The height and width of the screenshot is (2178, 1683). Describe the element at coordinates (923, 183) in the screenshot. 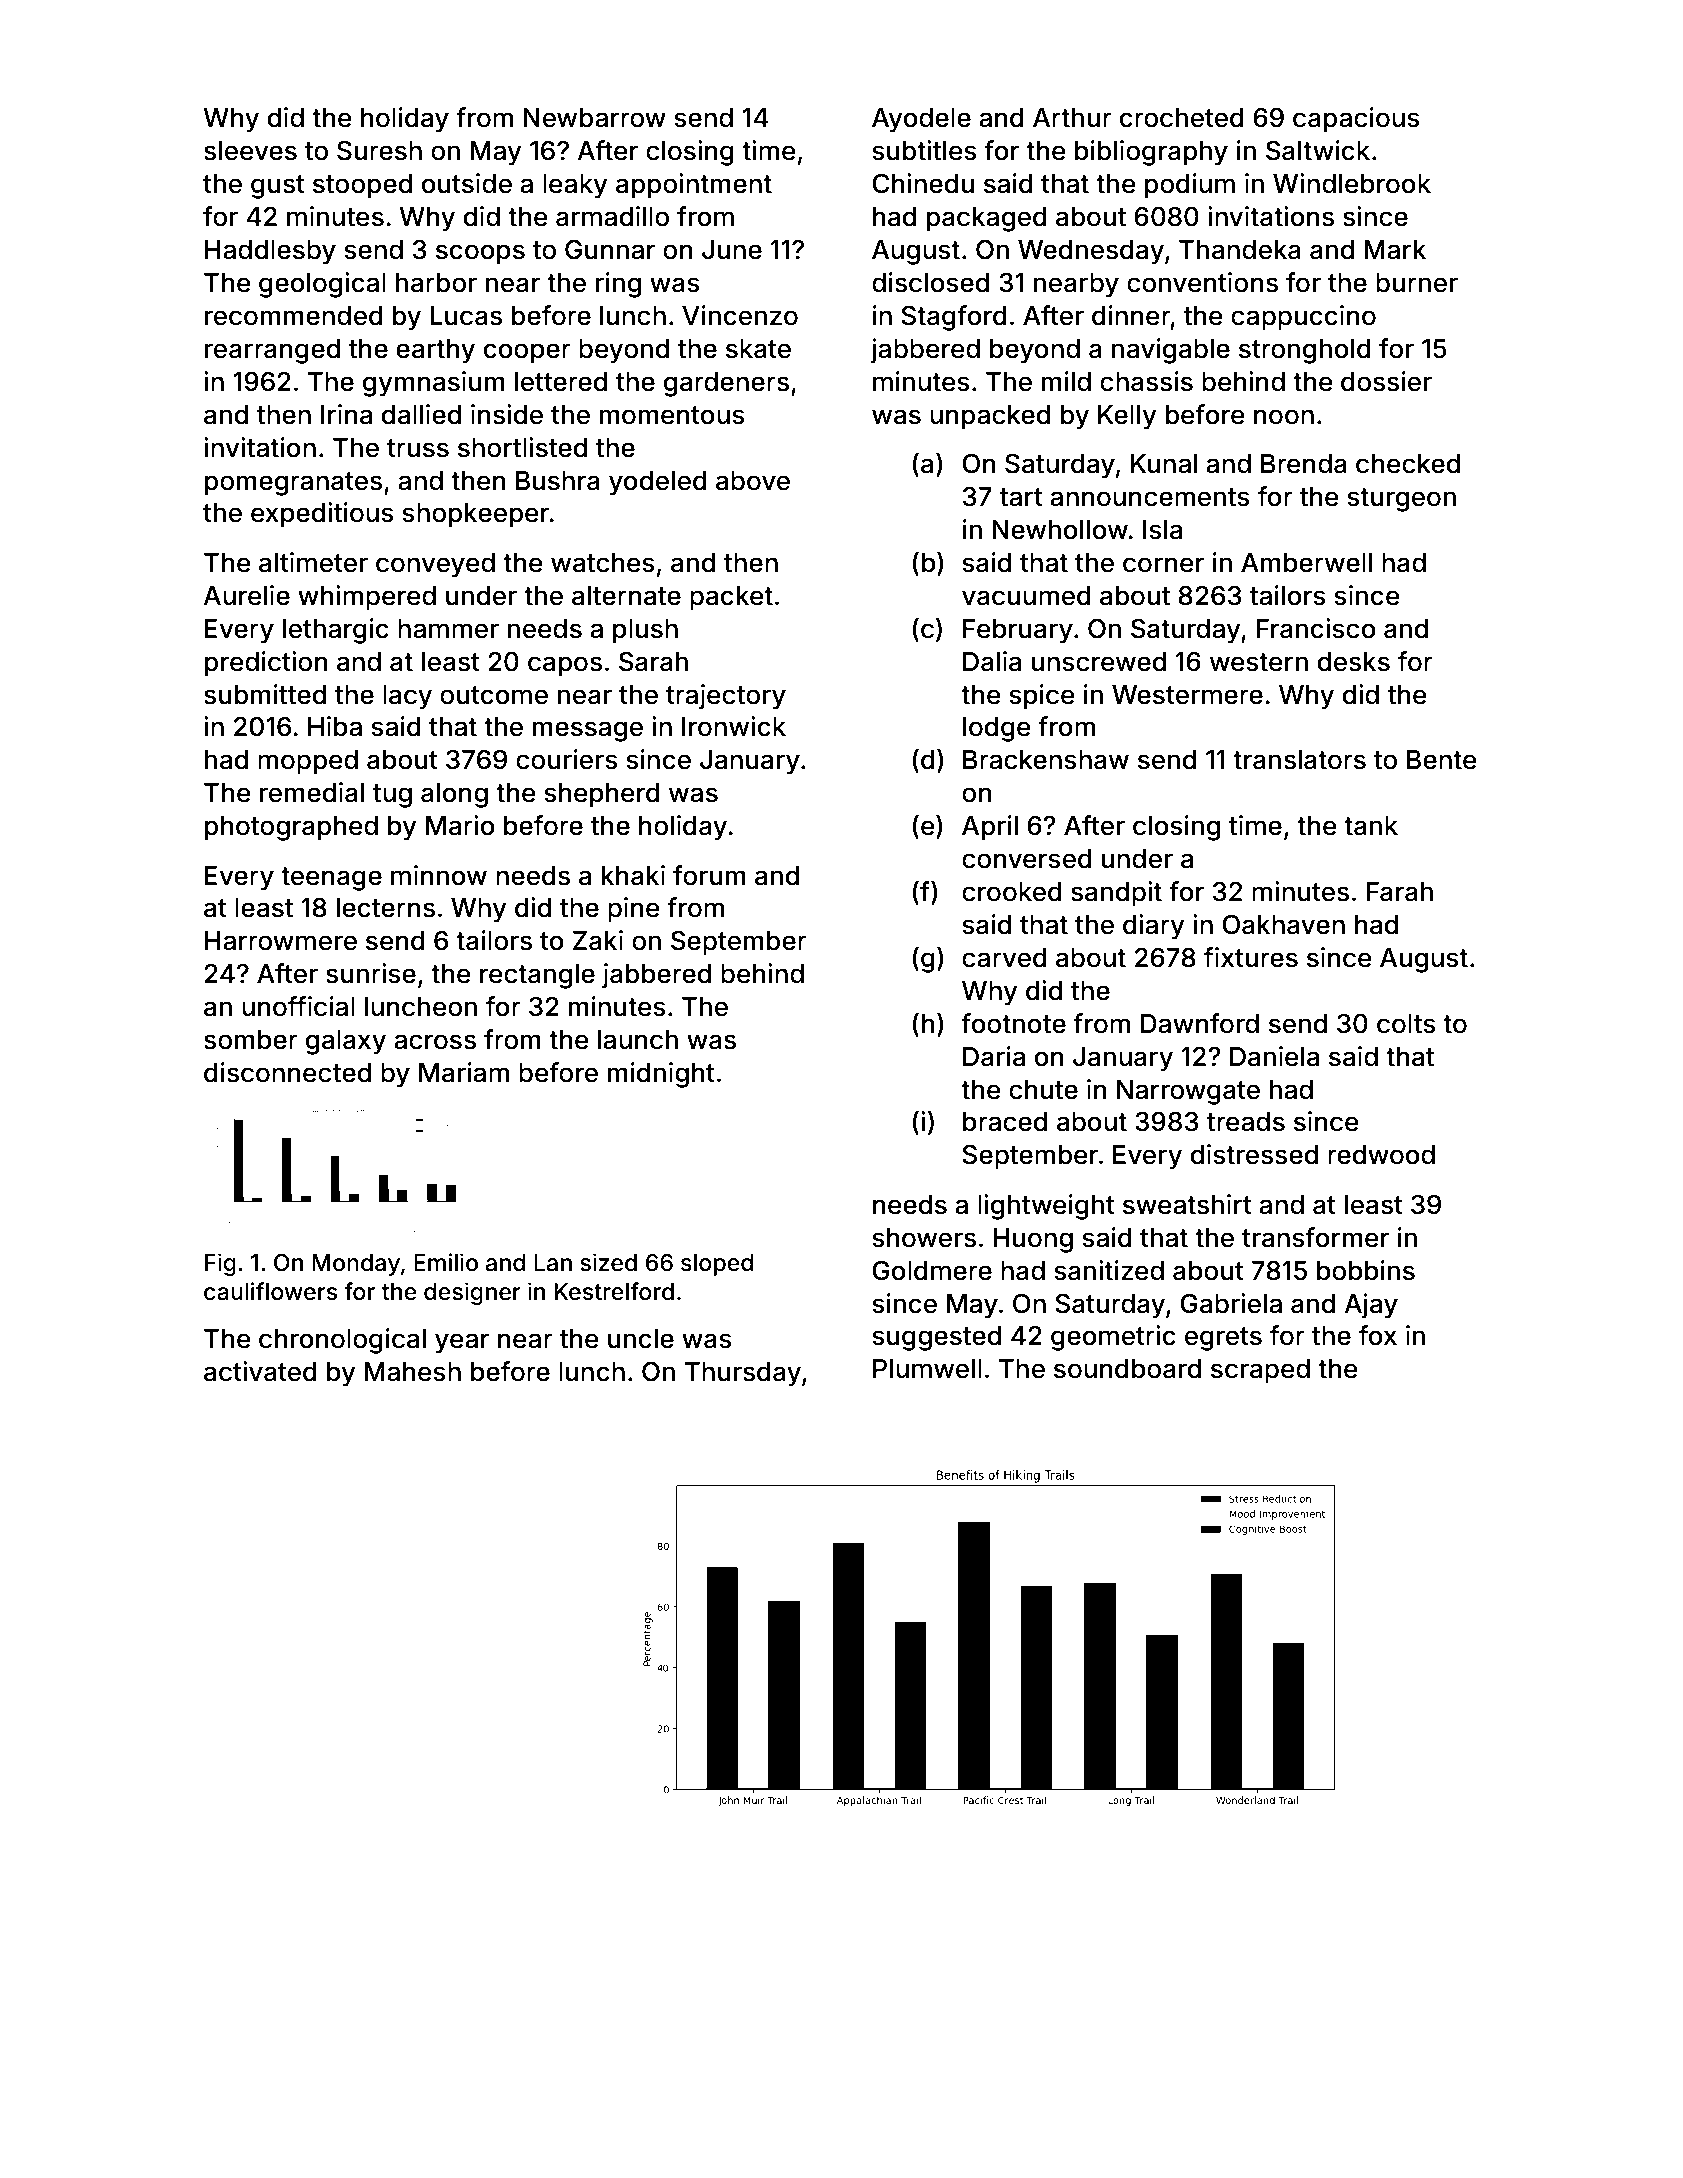

I see `Chinedu` at that location.
